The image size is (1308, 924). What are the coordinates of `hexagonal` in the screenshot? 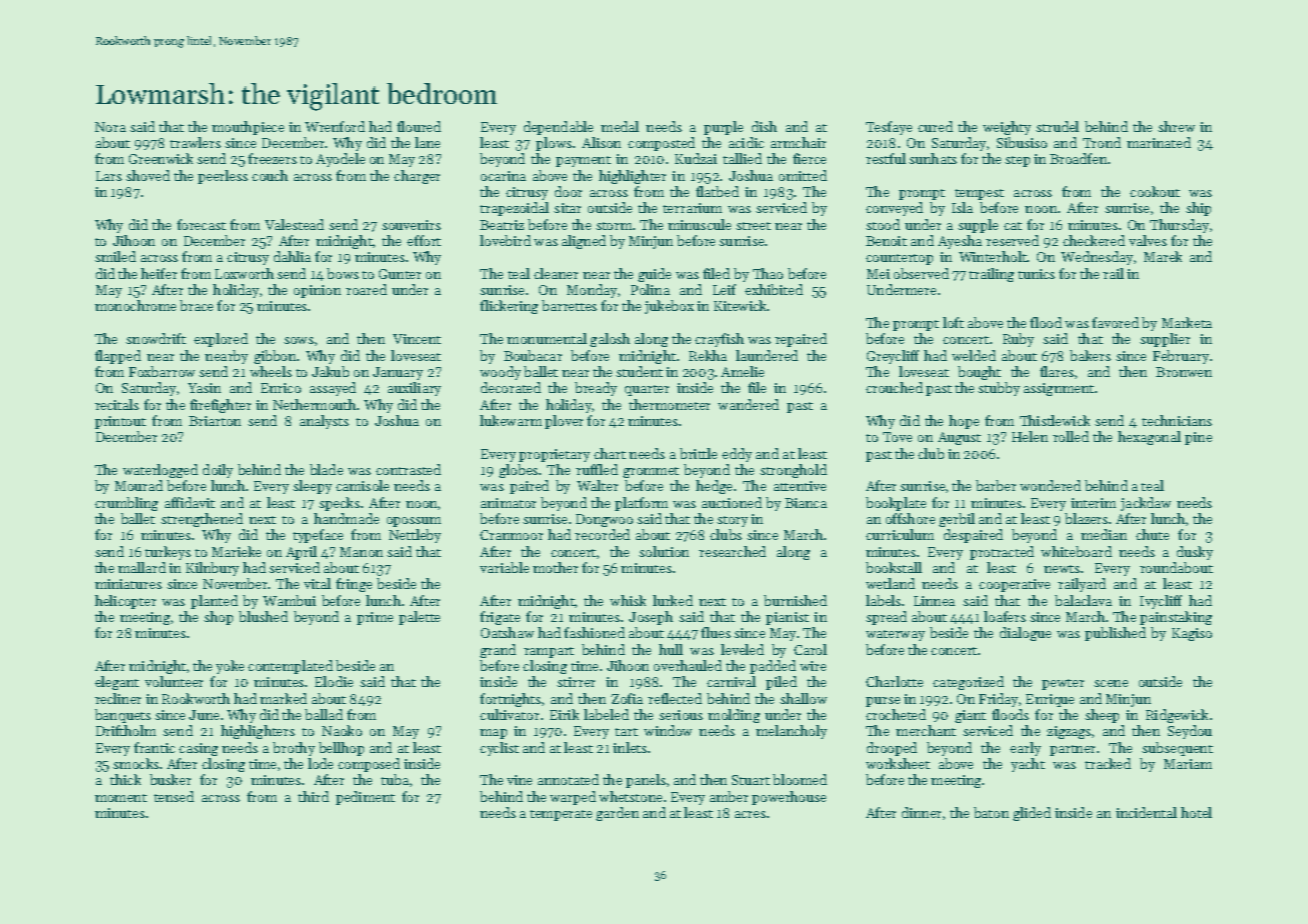 It's located at (1149, 438).
